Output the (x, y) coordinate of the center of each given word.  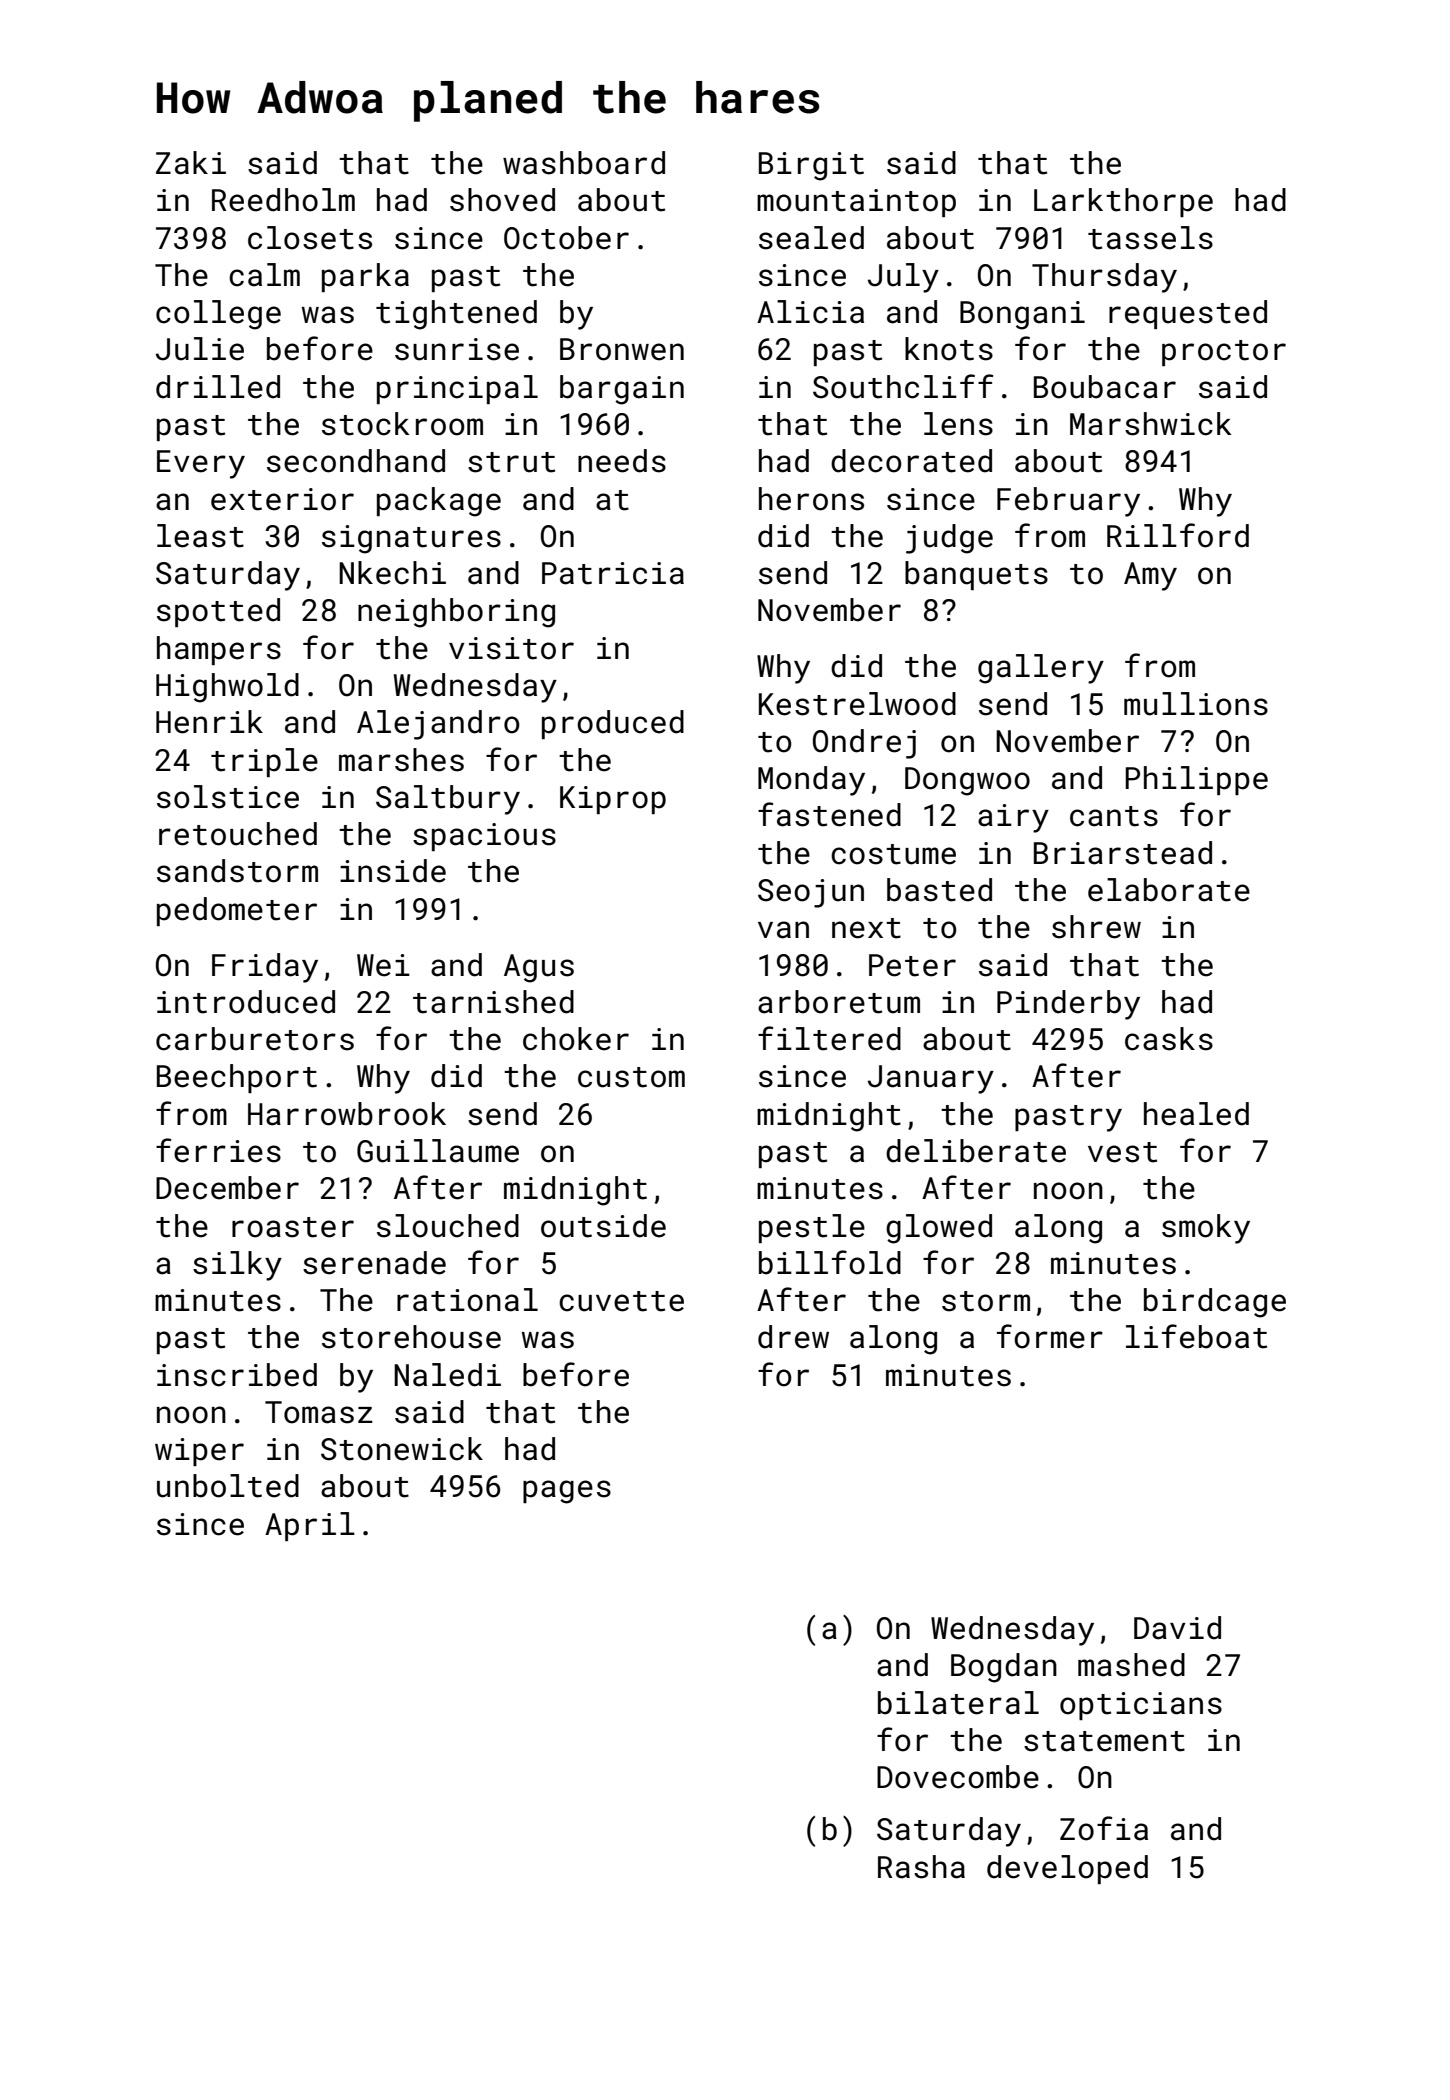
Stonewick (402, 1449)
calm (264, 275)
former (1050, 1336)
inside (393, 871)
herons (811, 499)
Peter (912, 965)
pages (567, 1492)
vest (1122, 1152)
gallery (1041, 669)
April (310, 1526)
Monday (811, 781)
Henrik (209, 722)
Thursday (1104, 278)
